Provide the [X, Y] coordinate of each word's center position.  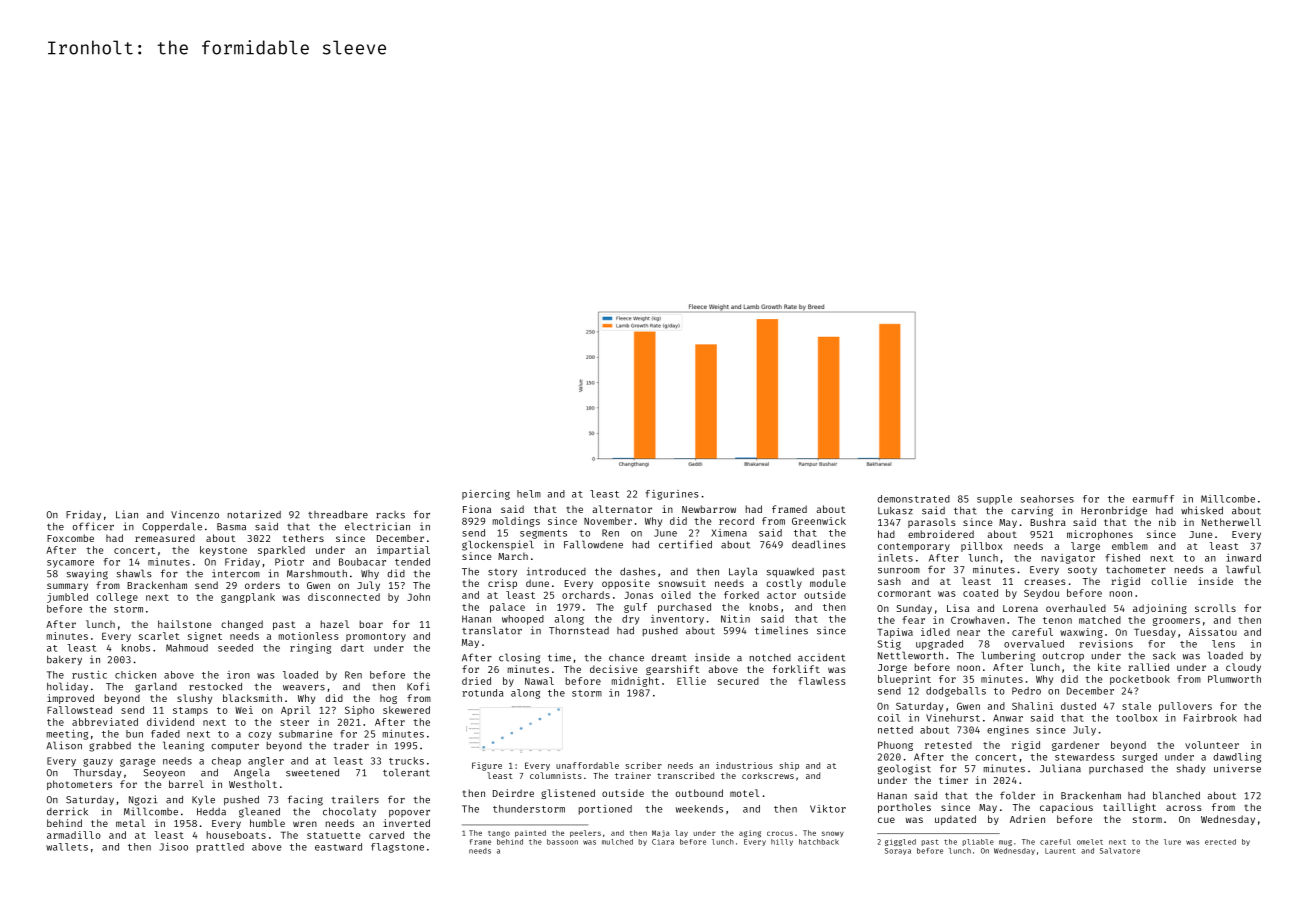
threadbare [338, 514]
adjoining [1160, 609]
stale [1136, 706]
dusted [1078, 706]
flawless [822, 681]
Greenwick [819, 521]
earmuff [1153, 499]
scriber [643, 765]
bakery [64, 661]
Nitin [735, 619]
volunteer [1212, 745]
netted [895, 730]
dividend [170, 722]
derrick [67, 811]
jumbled [67, 598]
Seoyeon [164, 773]
